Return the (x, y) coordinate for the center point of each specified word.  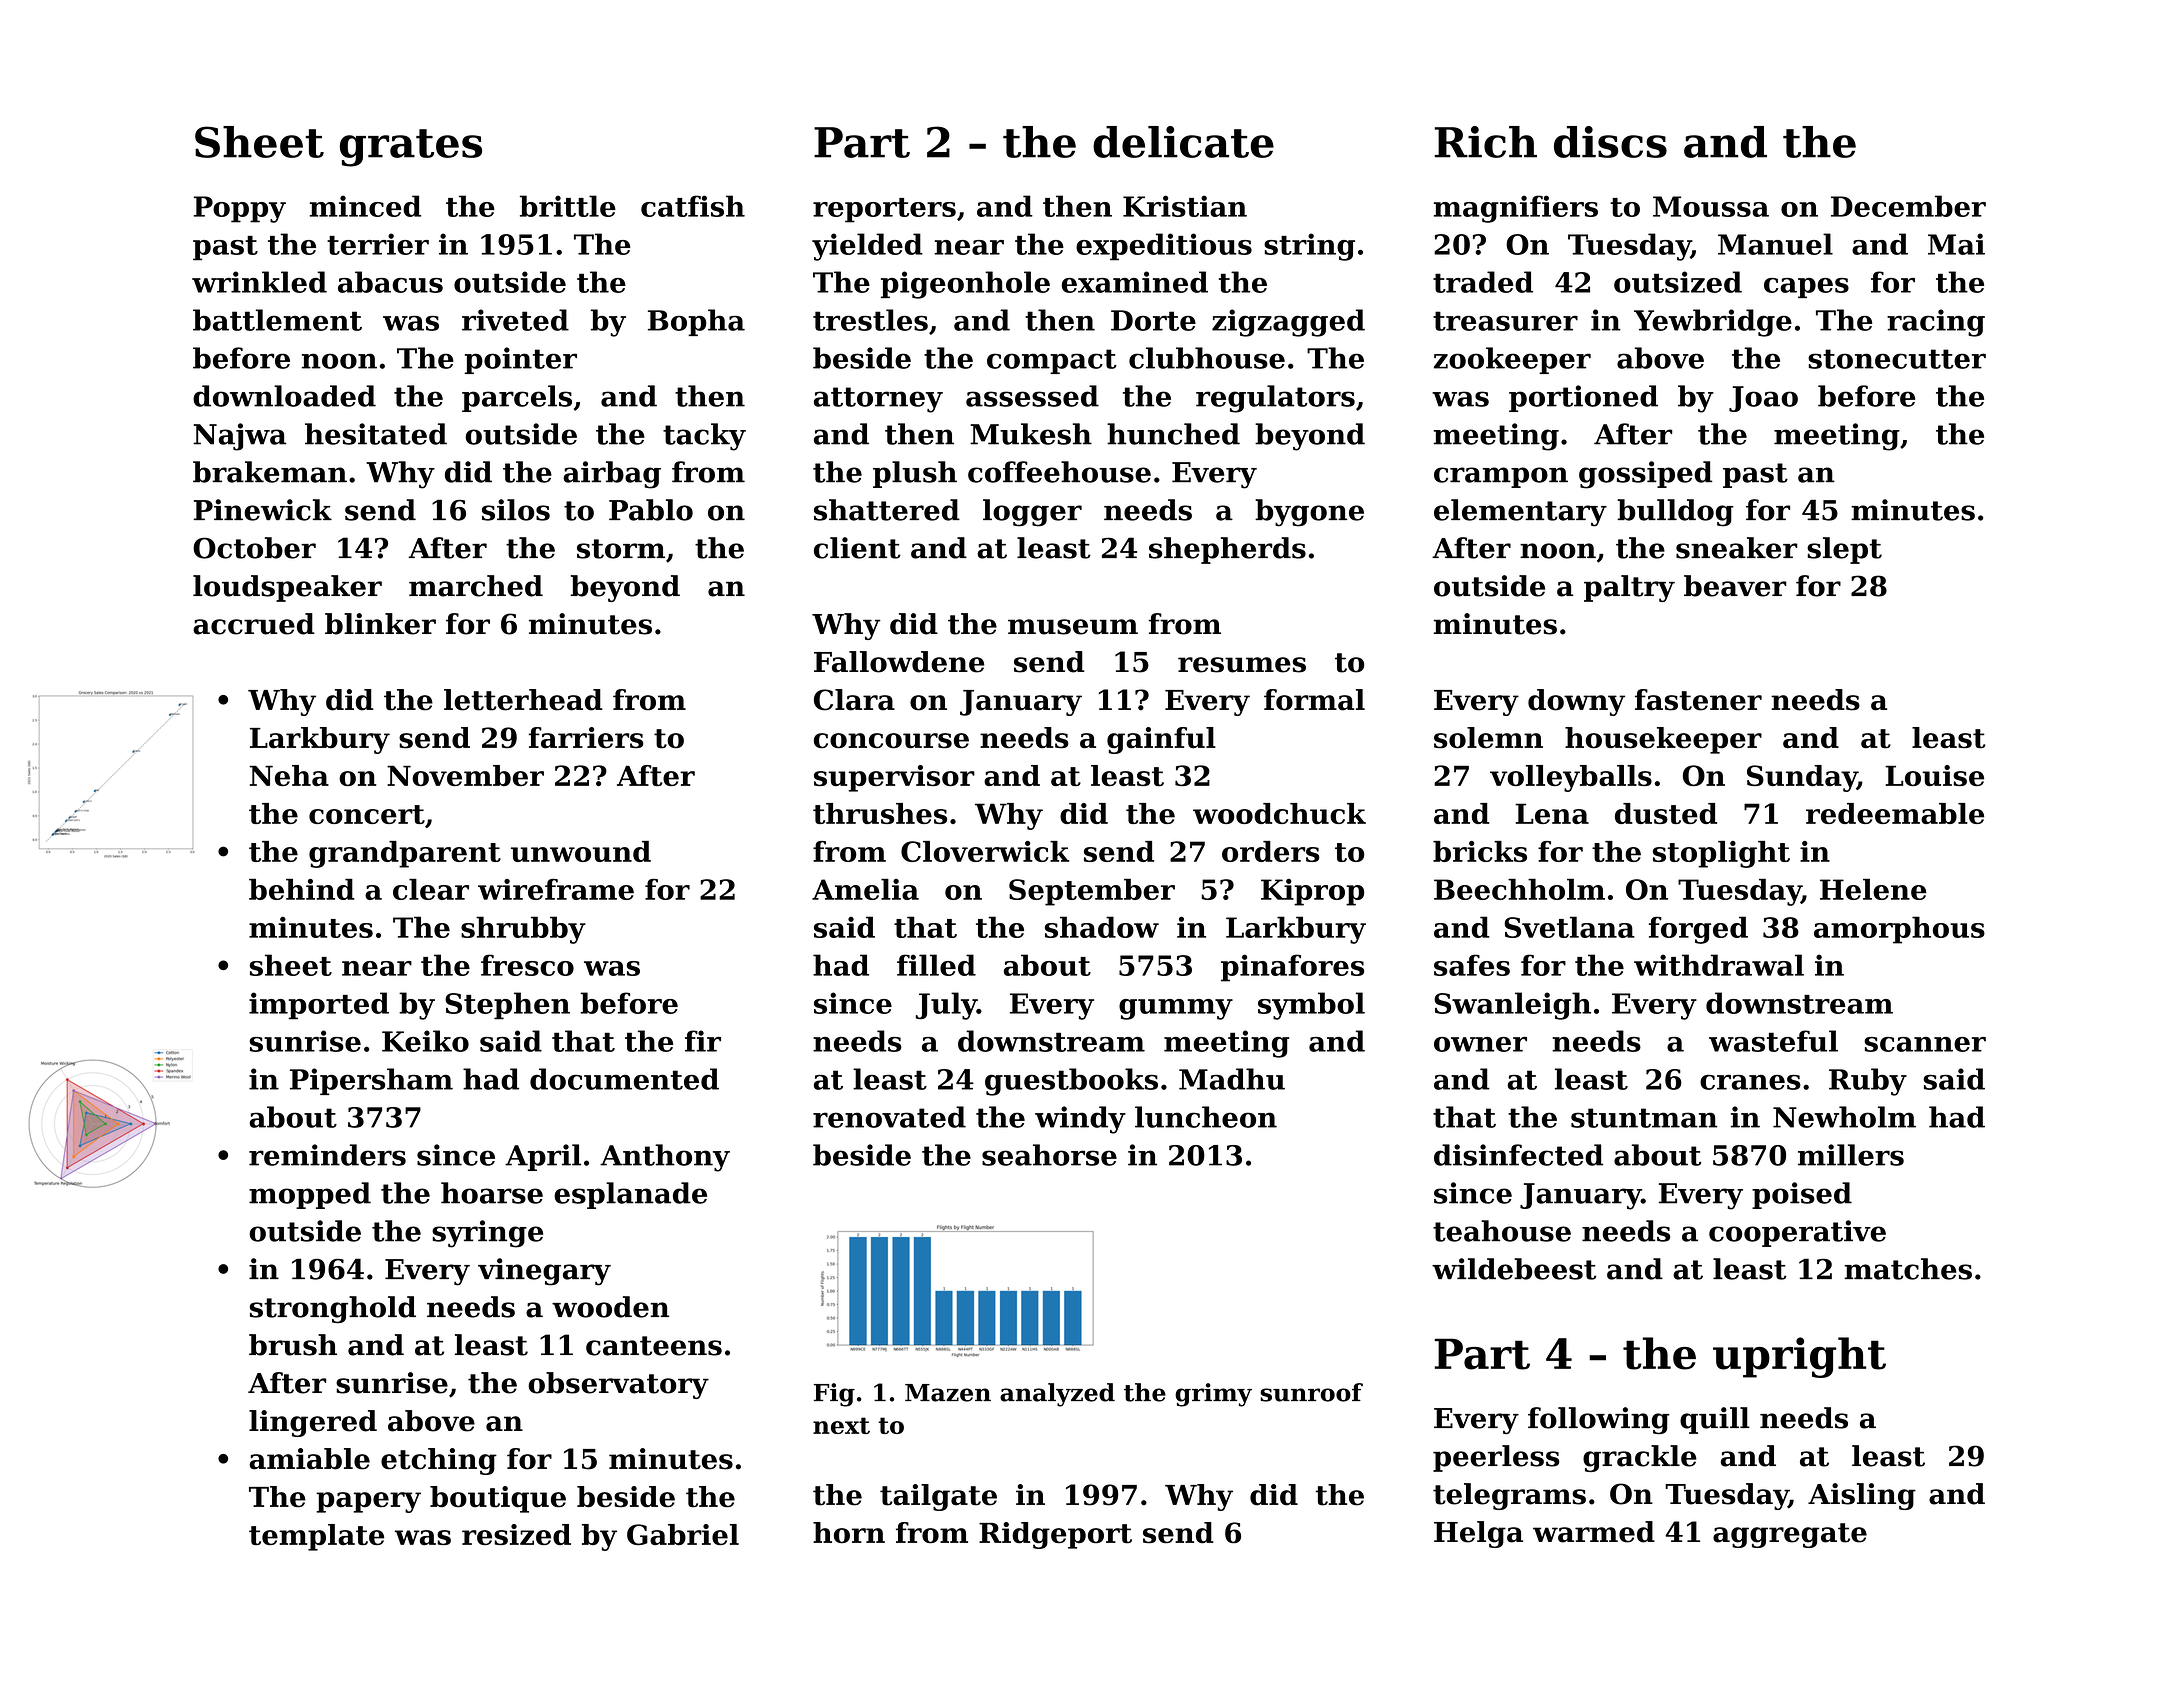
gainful (1161, 740)
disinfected (1518, 1155)
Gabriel (683, 1534)
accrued (254, 624)
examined (1135, 282)
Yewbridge (1713, 323)
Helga (1478, 1534)
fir (703, 1041)
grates (411, 148)
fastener (1698, 700)
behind (302, 889)
